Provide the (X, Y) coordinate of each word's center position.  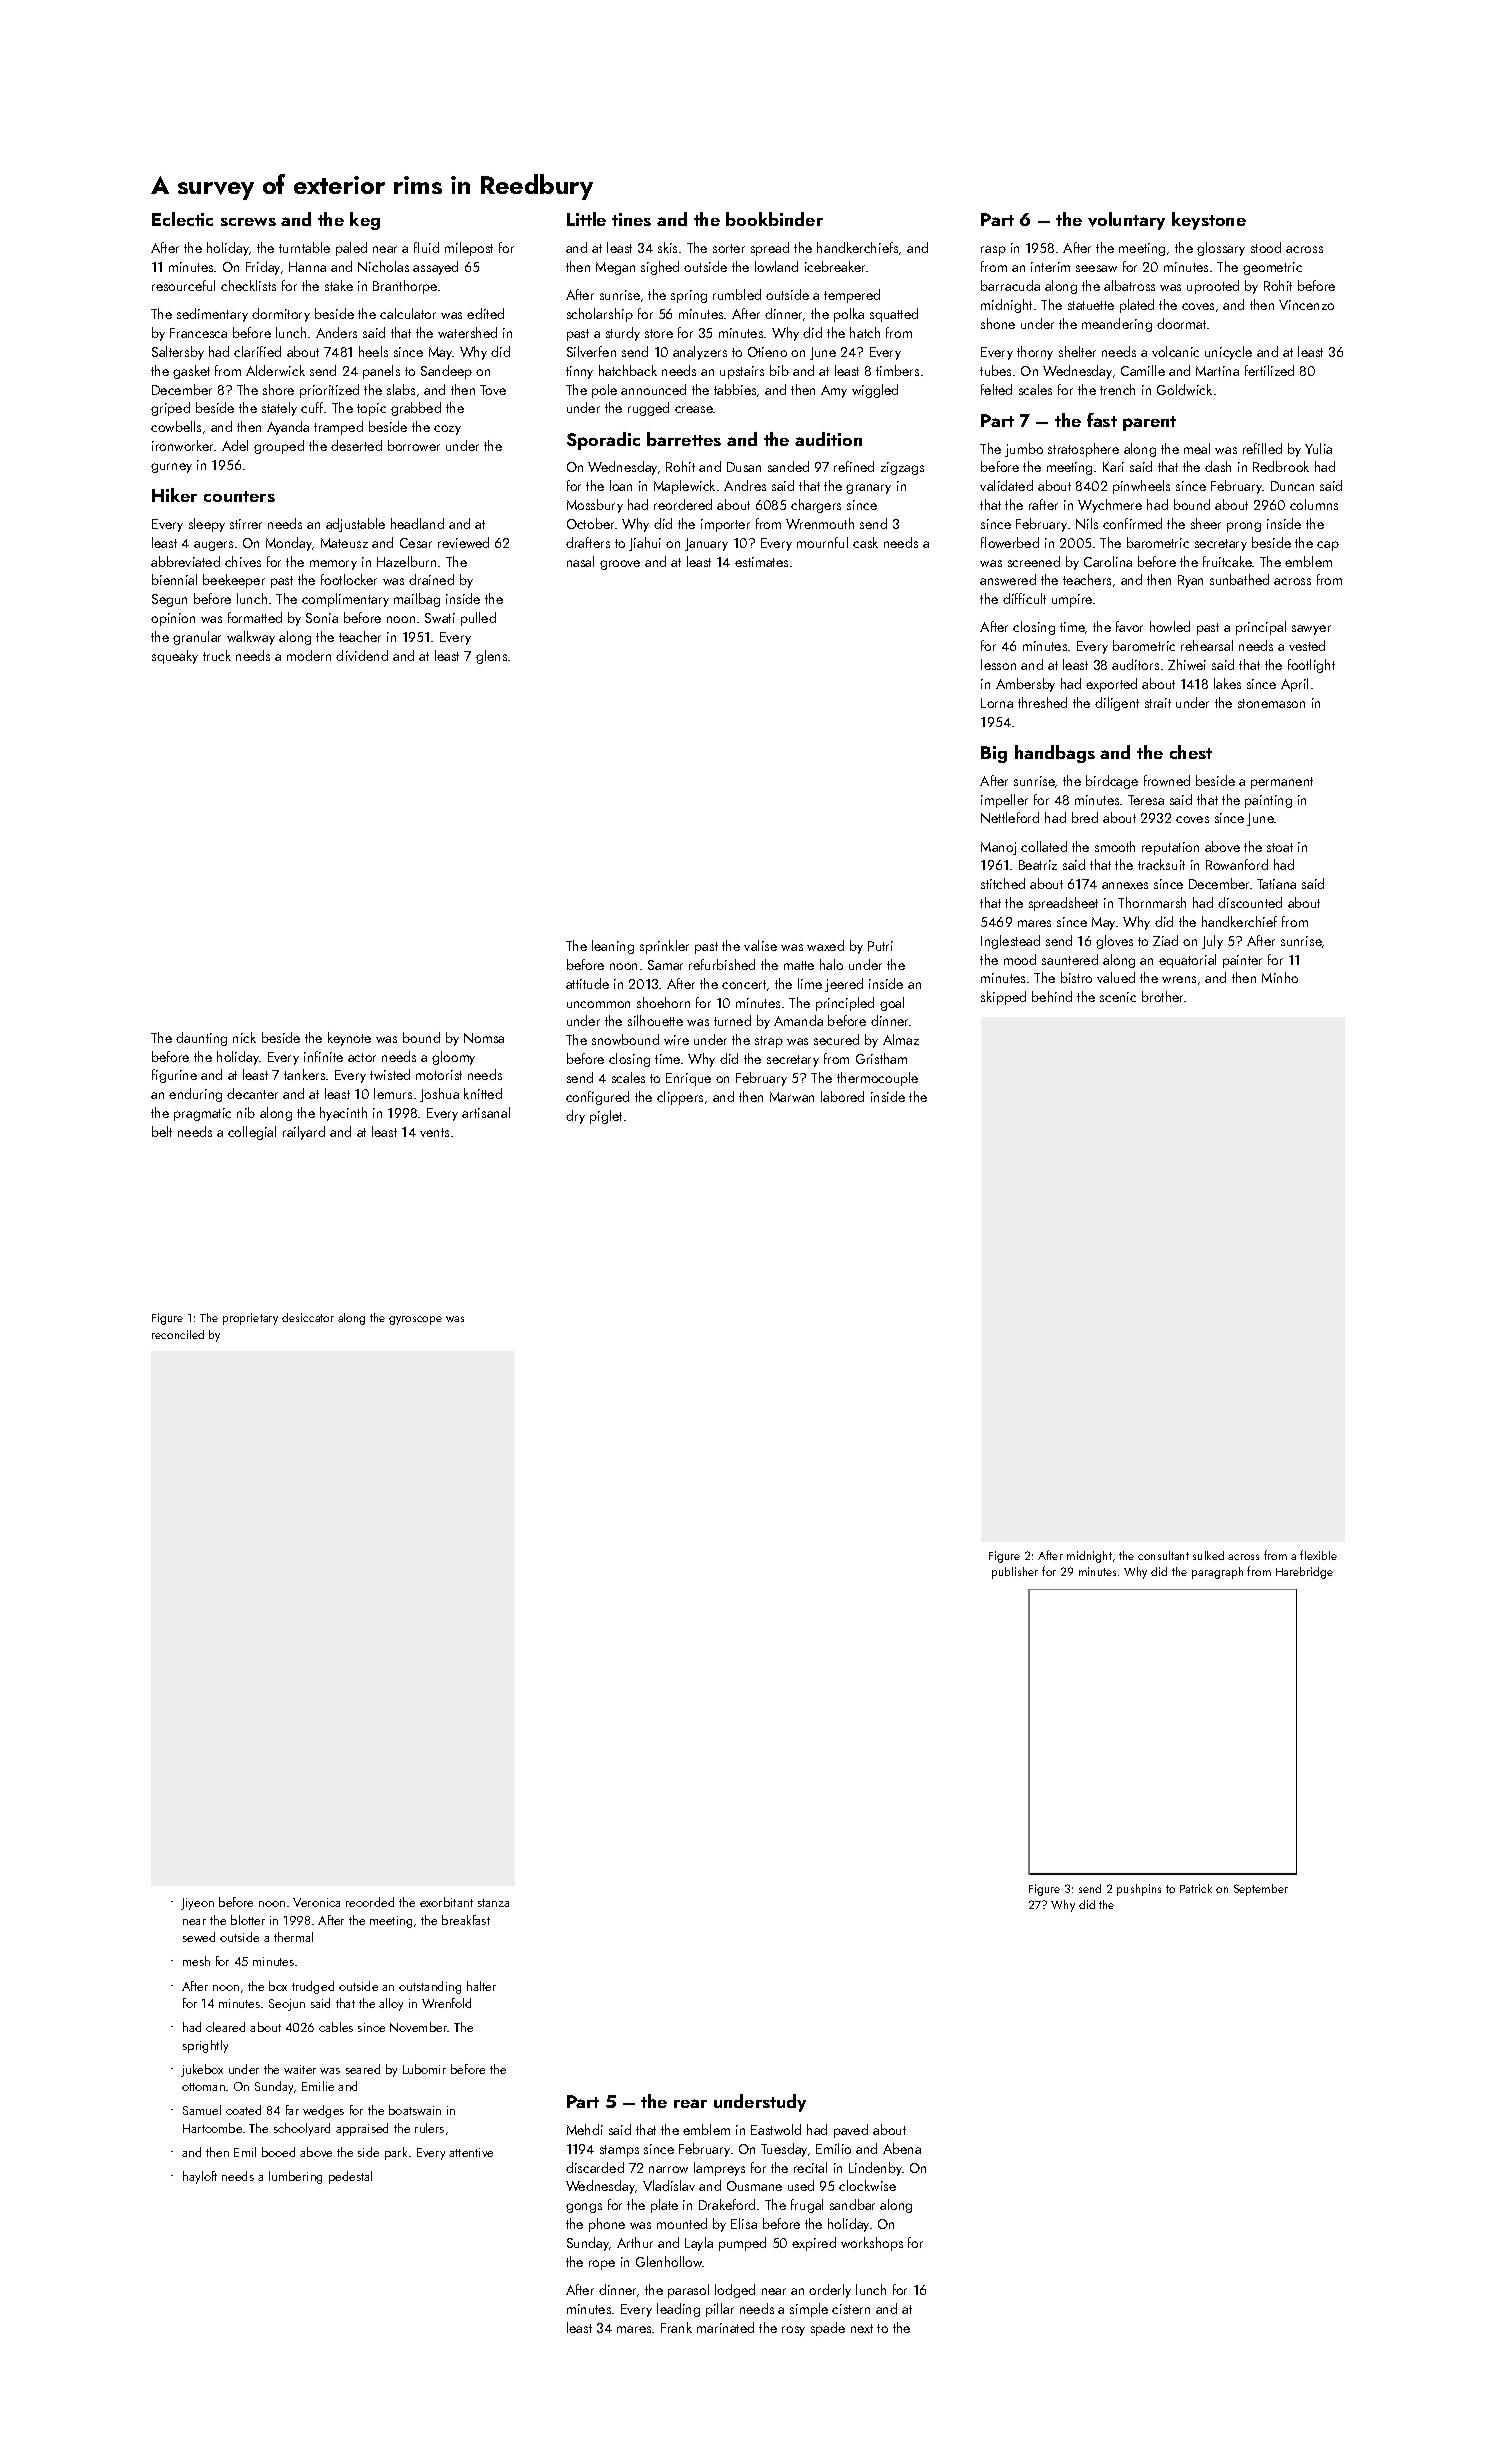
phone (607, 2225)
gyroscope (415, 1320)
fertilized (1269, 370)
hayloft (200, 2177)
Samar (665, 965)
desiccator (308, 1317)
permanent (1282, 783)
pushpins (1139, 1890)
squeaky (175, 657)
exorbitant (446, 1902)
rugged (648, 409)
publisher (1015, 1573)
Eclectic (182, 219)
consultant (1163, 1555)
